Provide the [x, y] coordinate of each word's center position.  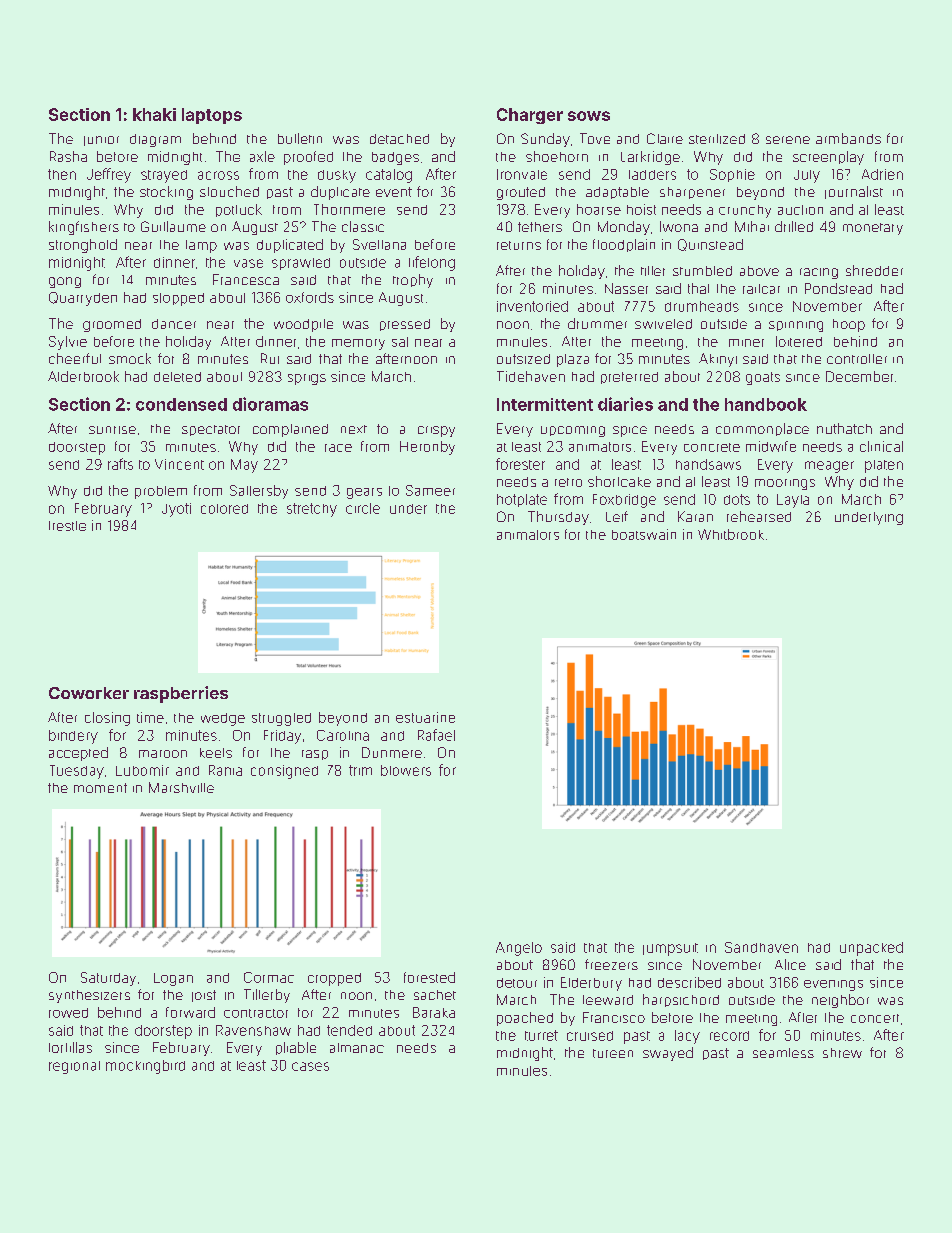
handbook [766, 404]
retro [568, 482]
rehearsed [759, 516]
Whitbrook [731, 534]
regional [74, 1067]
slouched [229, 191]
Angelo [519, 949]
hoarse [599, 209]
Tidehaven [531, 376]
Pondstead [838, 288]
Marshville [181, 787]
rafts [120, 464]
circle [363, 508]
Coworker [89, 693]
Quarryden [83, 299]
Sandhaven [761, 947]
